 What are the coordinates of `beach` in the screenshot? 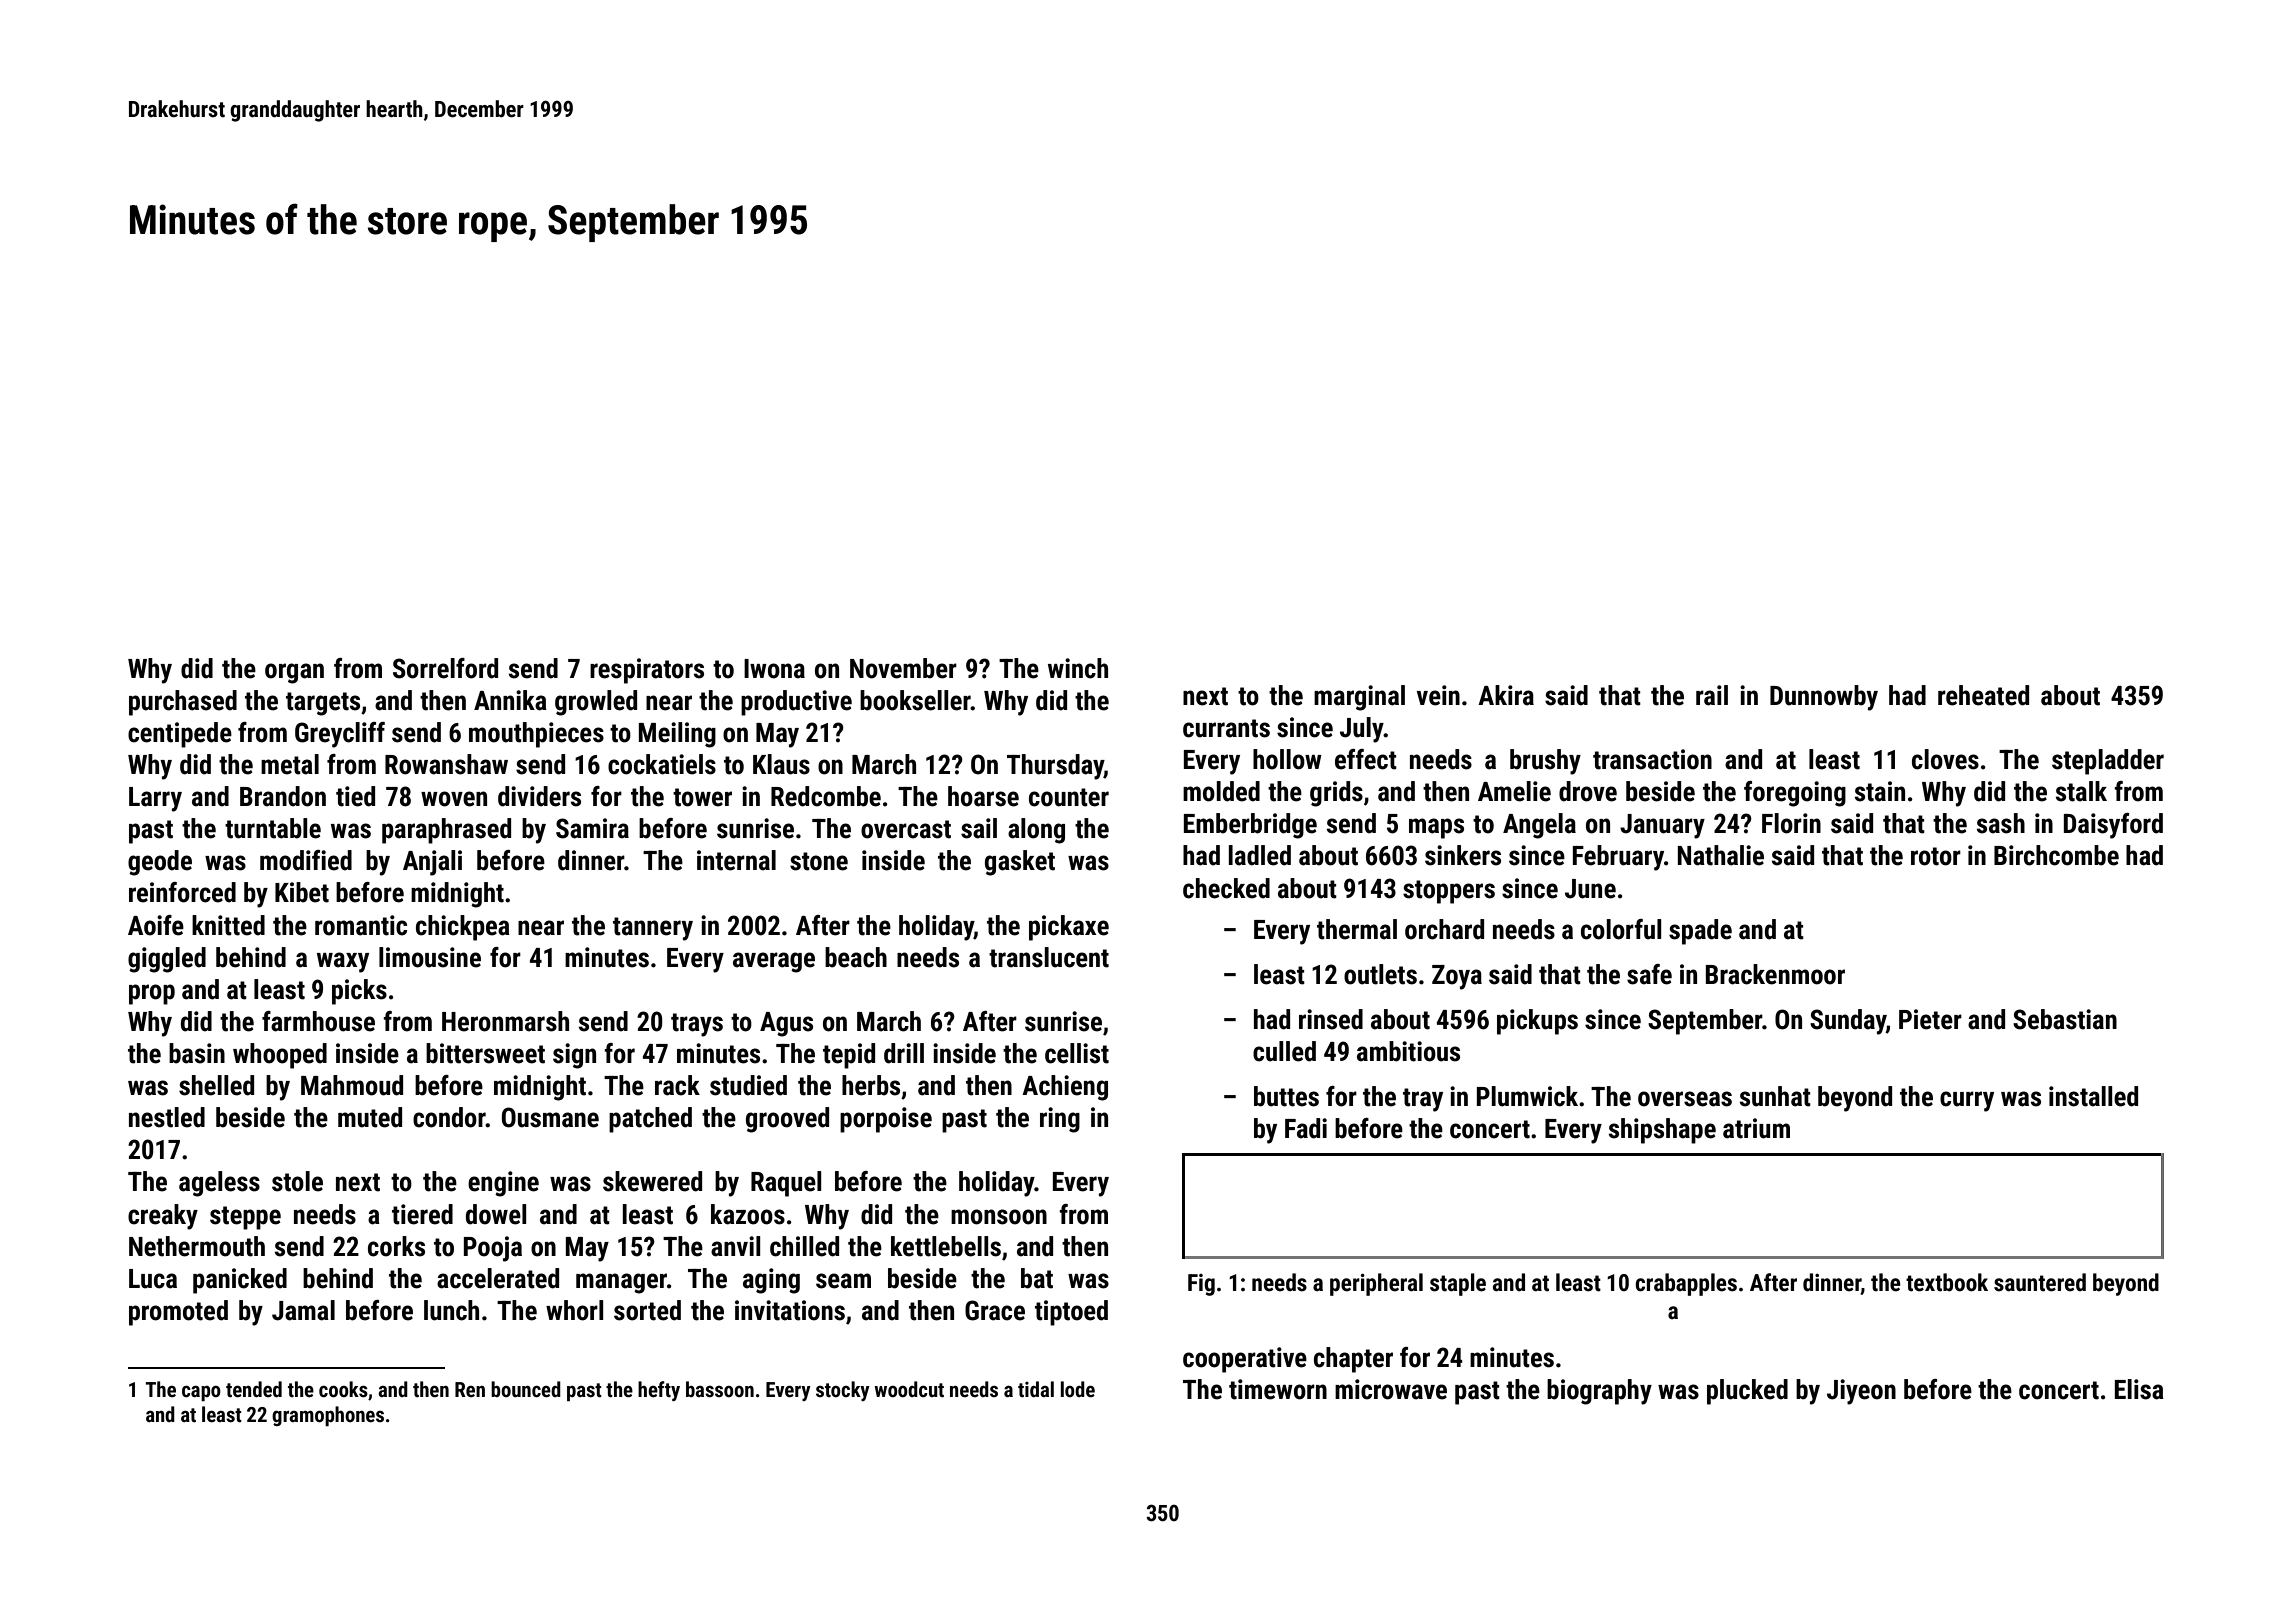 It's located at (856, 957).
